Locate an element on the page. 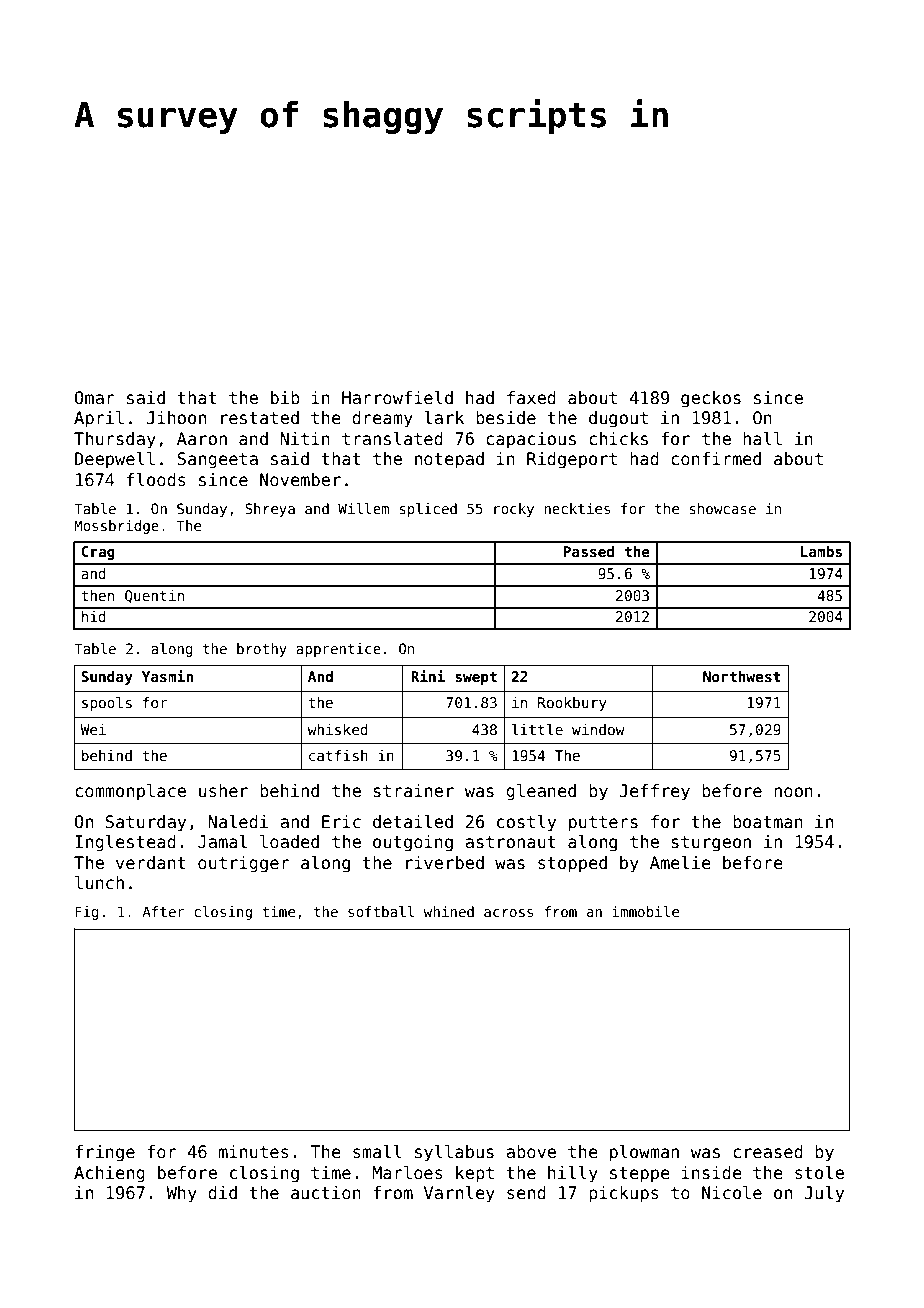 This page has width=924, height=1308. whisked is located at coordinates (337, 729).
